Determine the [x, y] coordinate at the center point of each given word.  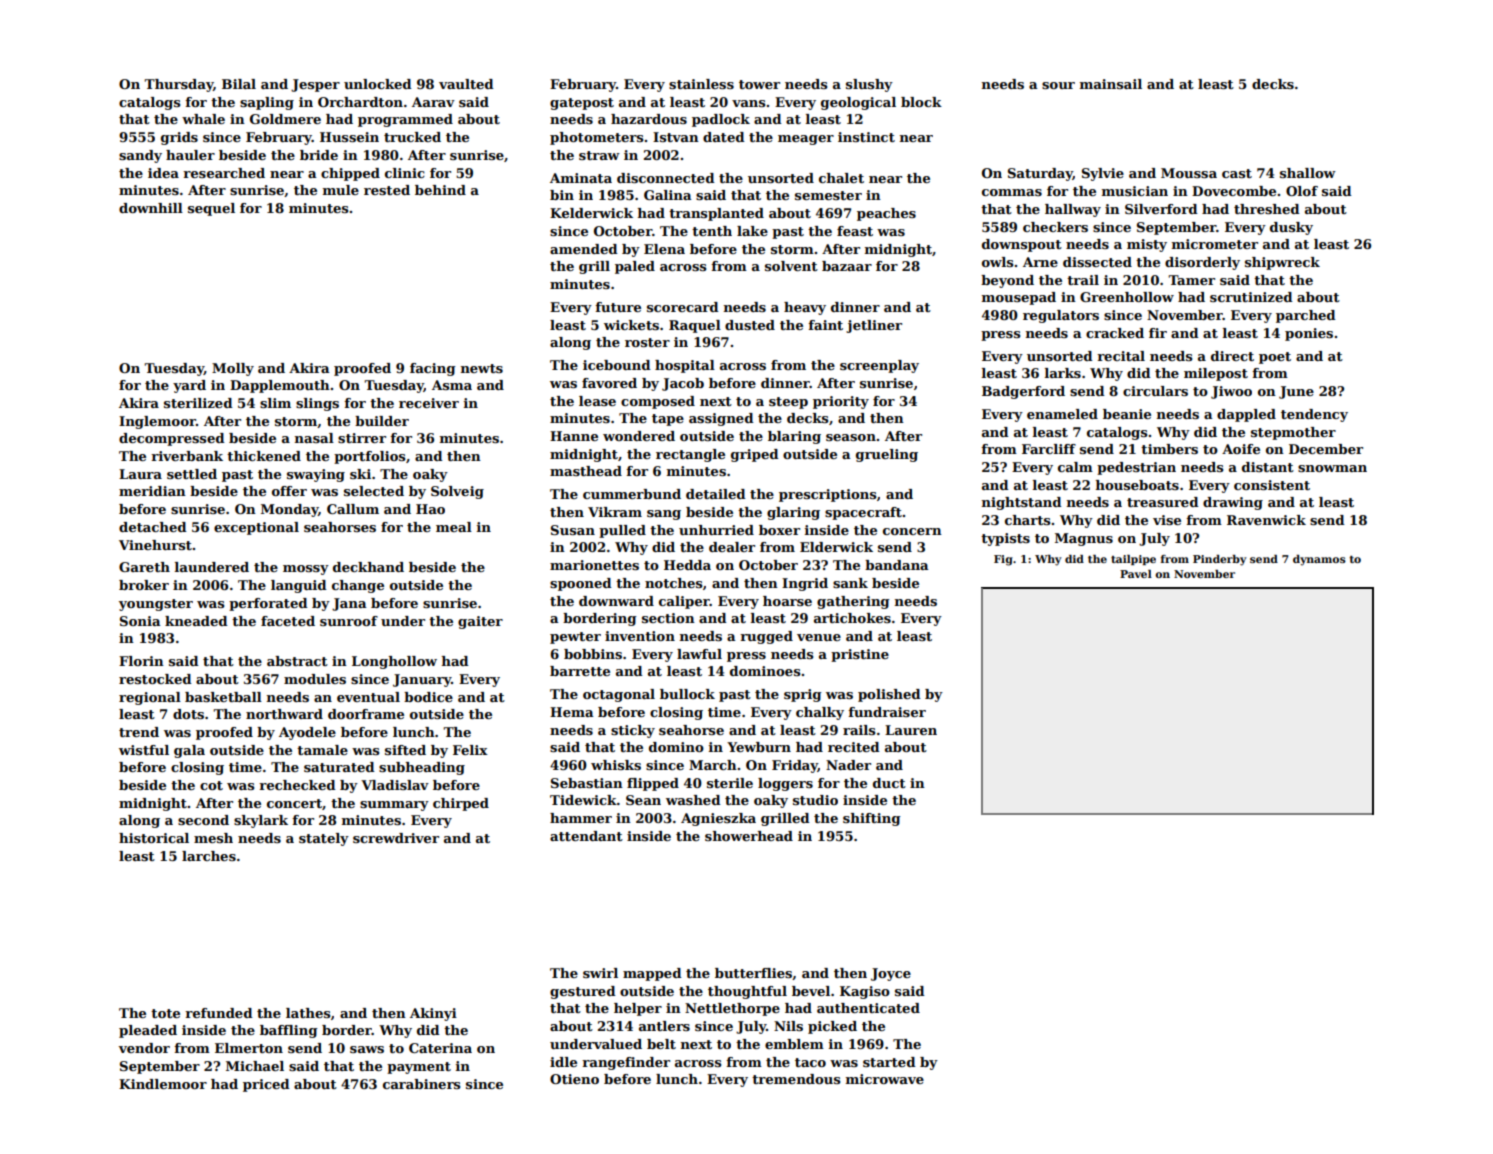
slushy [869, 85]
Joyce [891, 974]
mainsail [1111, 84]
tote [165, 1013]
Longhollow [394, 662]
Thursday [178, 85]
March [713, 765]
